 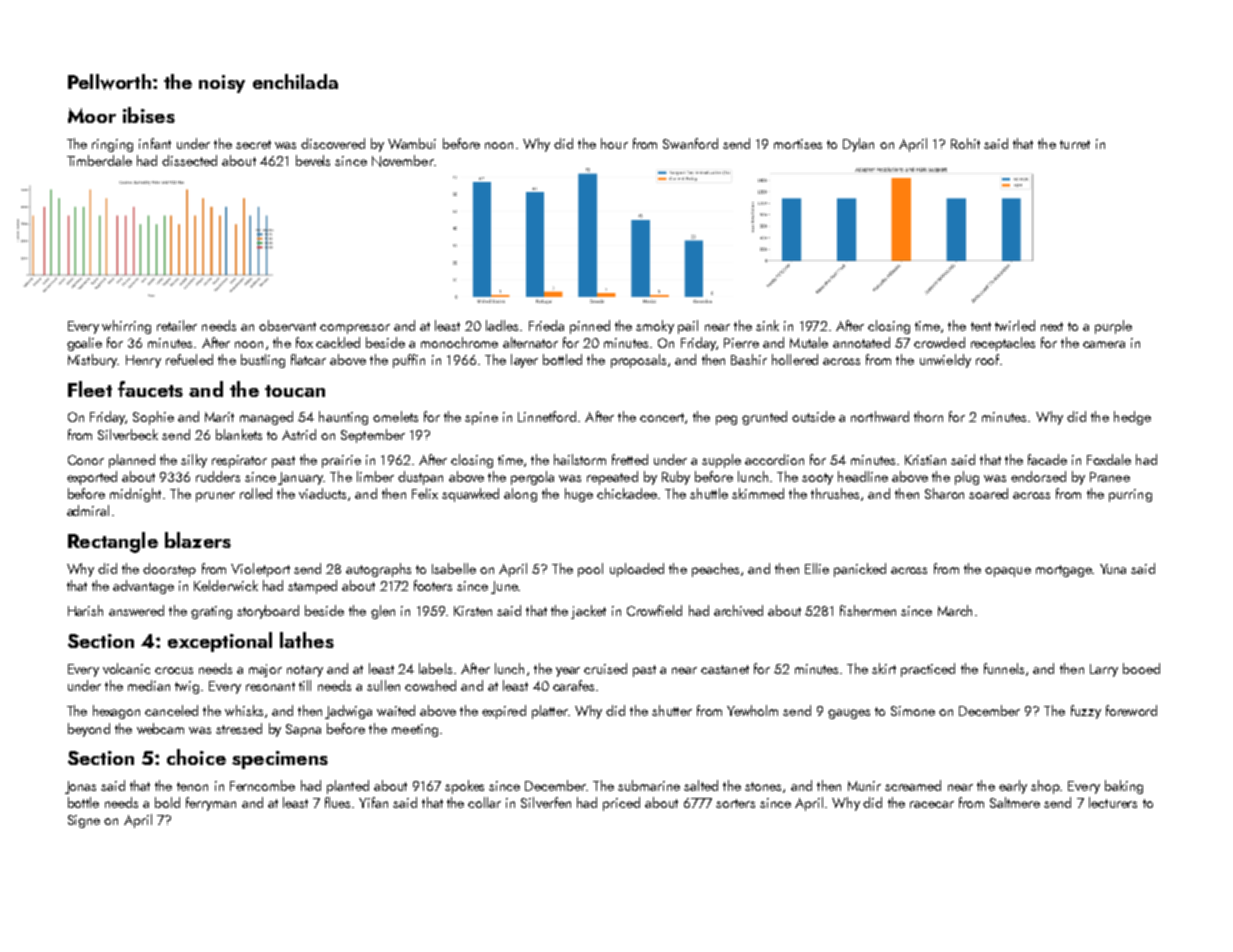 What do you see at coordinates (1104, 344) in the image?
I see `camera` at bounding box center [1104, 344].
